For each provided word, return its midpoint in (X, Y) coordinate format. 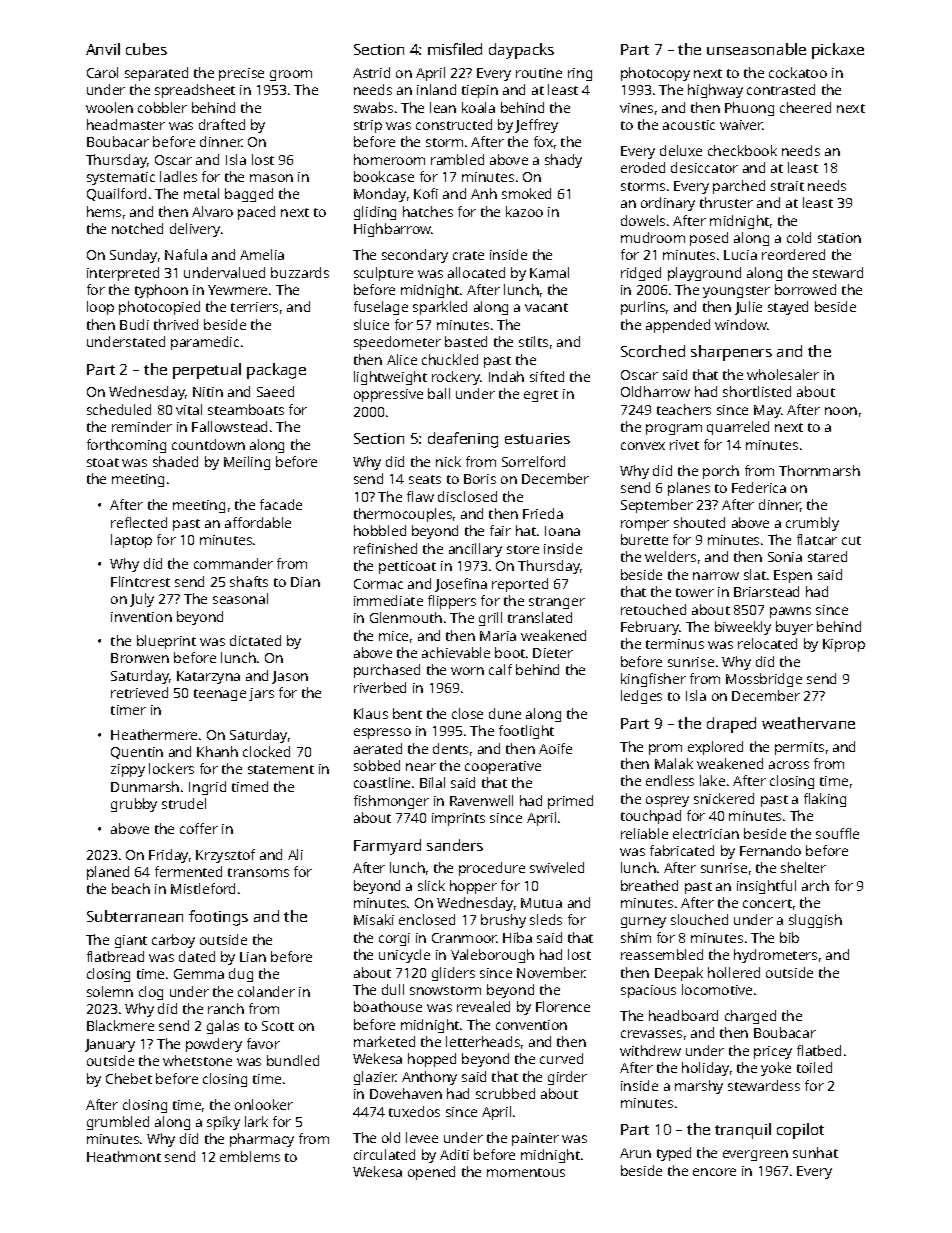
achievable (456, 652)
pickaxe (838, 51)
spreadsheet (195, 91)
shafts (249, 581)
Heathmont (124, 1156)
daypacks (521, 51)
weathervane (808, 723)
